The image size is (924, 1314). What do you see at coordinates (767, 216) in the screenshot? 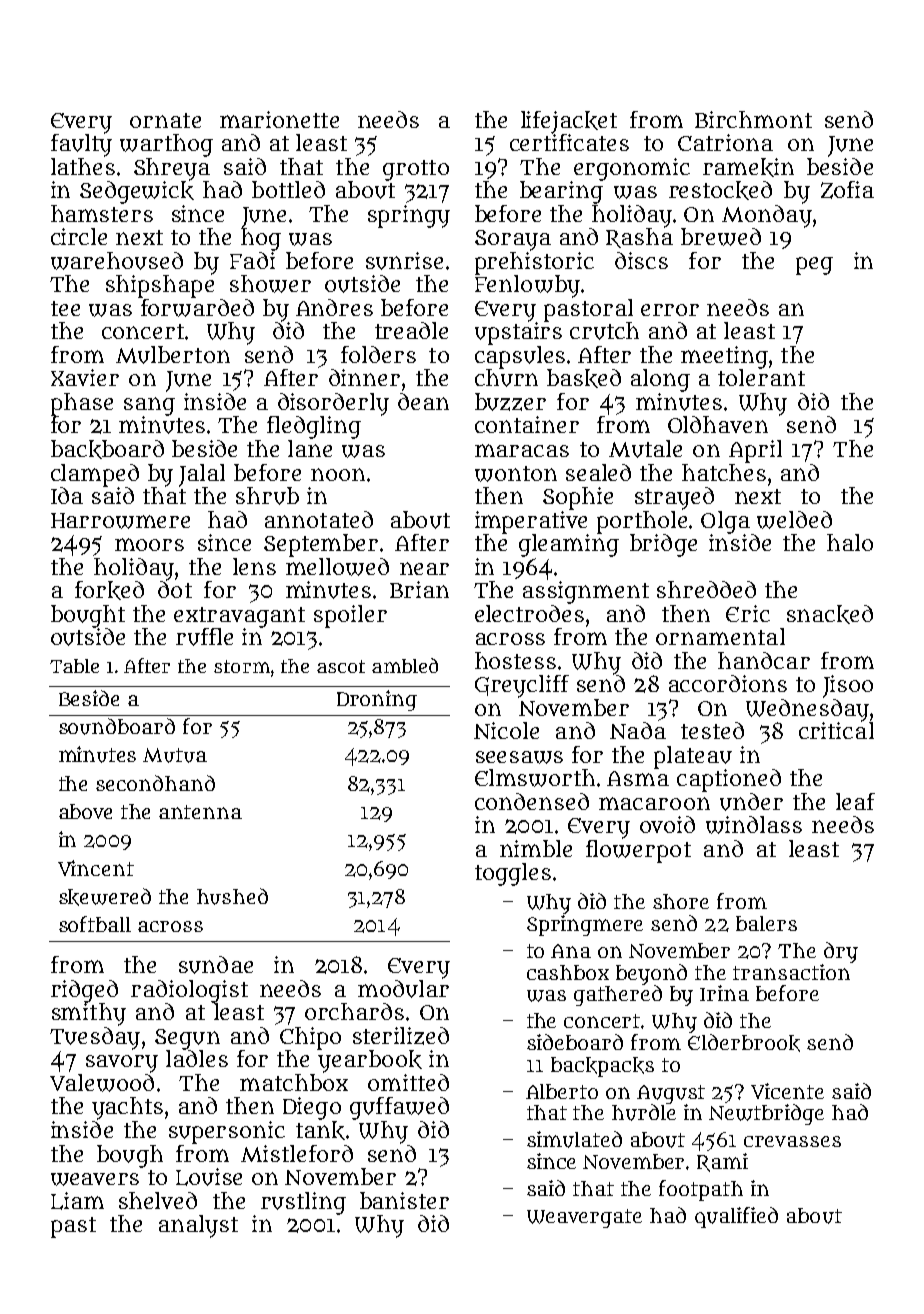
I see `Monday` at bounding box center [767, 216].
